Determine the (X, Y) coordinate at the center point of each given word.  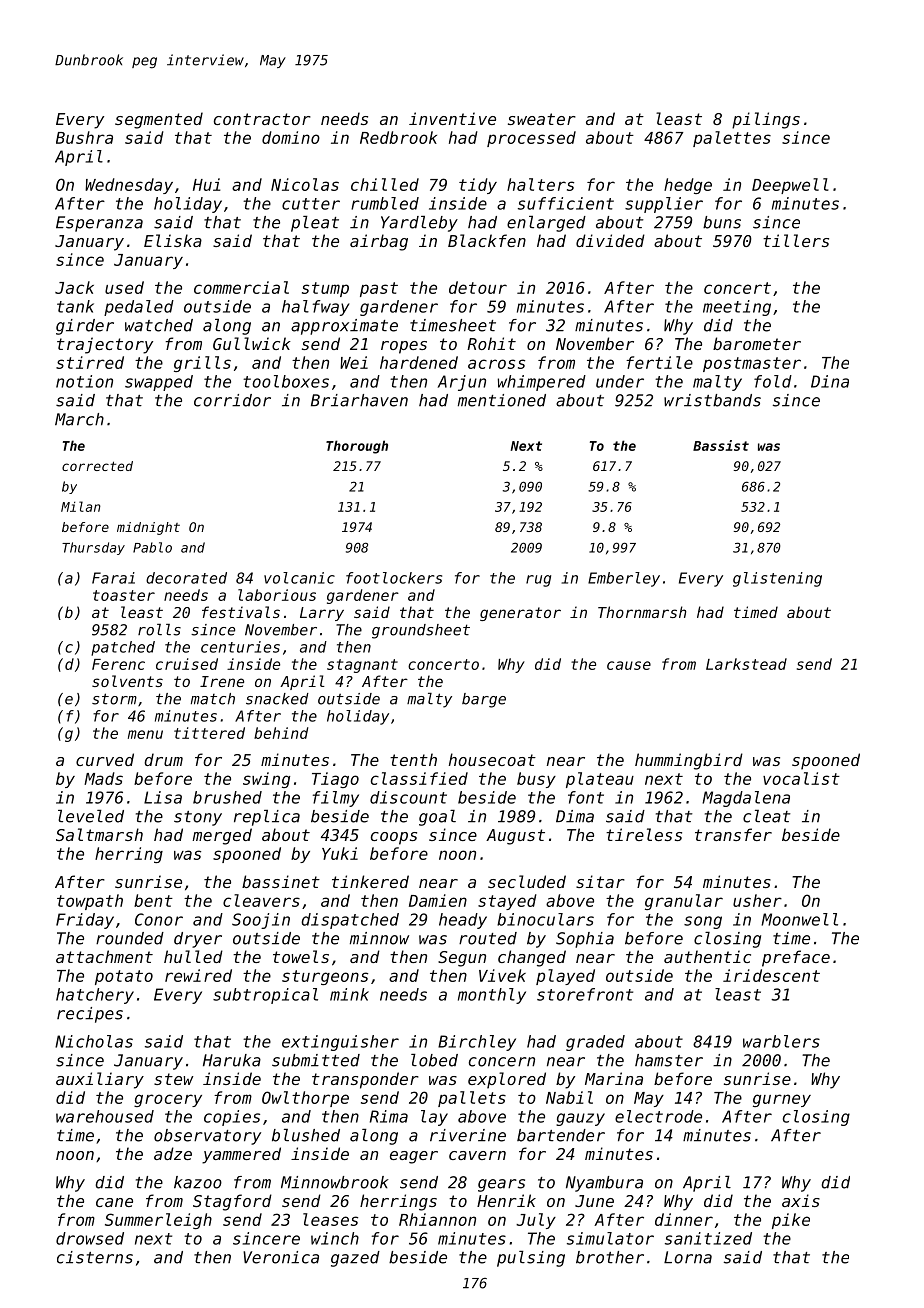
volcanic (299, 578)
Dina (830, 381)
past (379, 289)
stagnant (362, 666)
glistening (777, 579)
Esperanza (99, 224)
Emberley (624, 579)
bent (153, 900)
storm (114, 699)
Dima (575, 816)
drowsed (90, 1238)
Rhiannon (437, 1219)
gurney (782, 1100)
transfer (733, 834)
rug (538, 581)
